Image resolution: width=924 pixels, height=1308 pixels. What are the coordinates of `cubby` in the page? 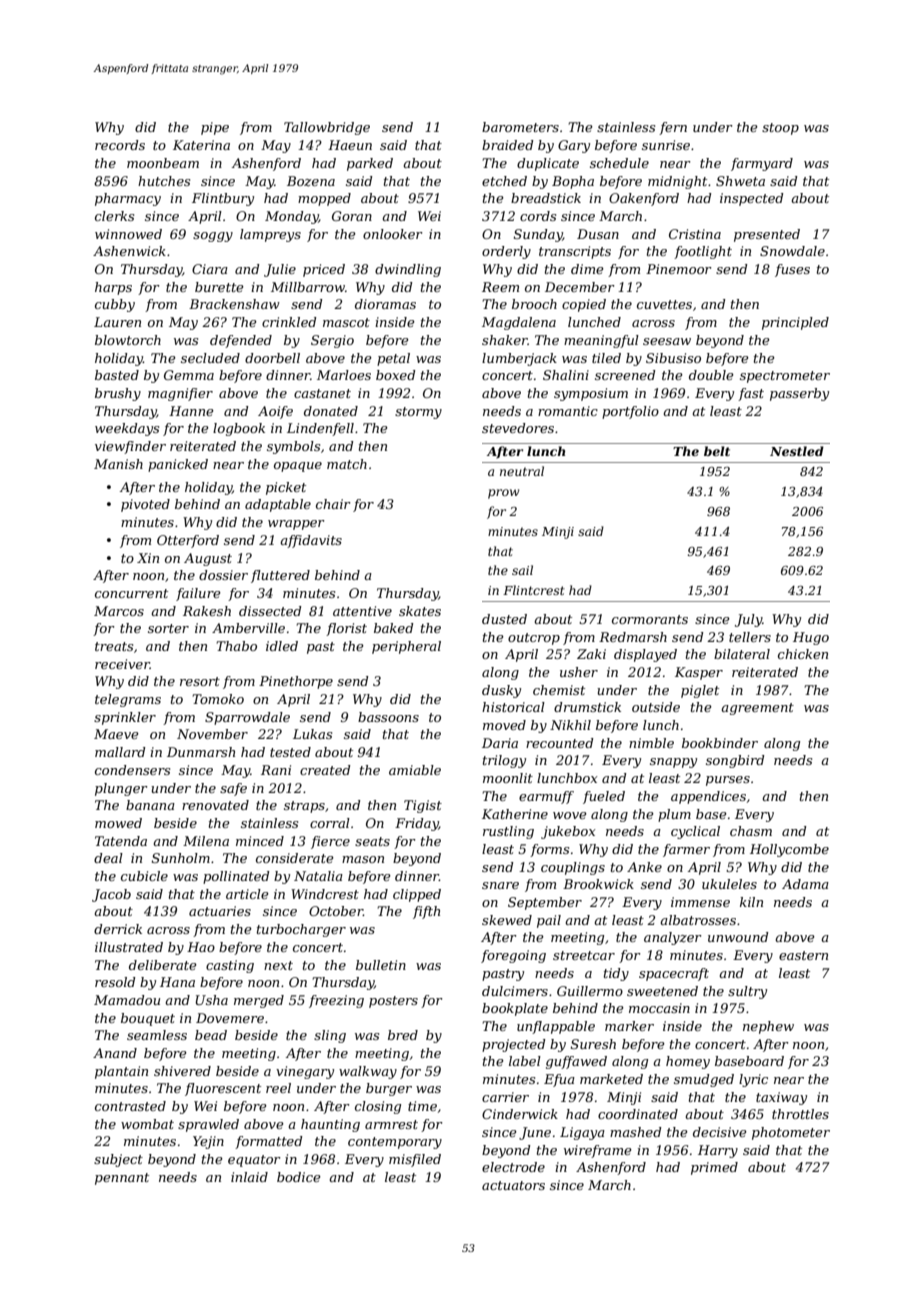 It's located at (115, 305).
